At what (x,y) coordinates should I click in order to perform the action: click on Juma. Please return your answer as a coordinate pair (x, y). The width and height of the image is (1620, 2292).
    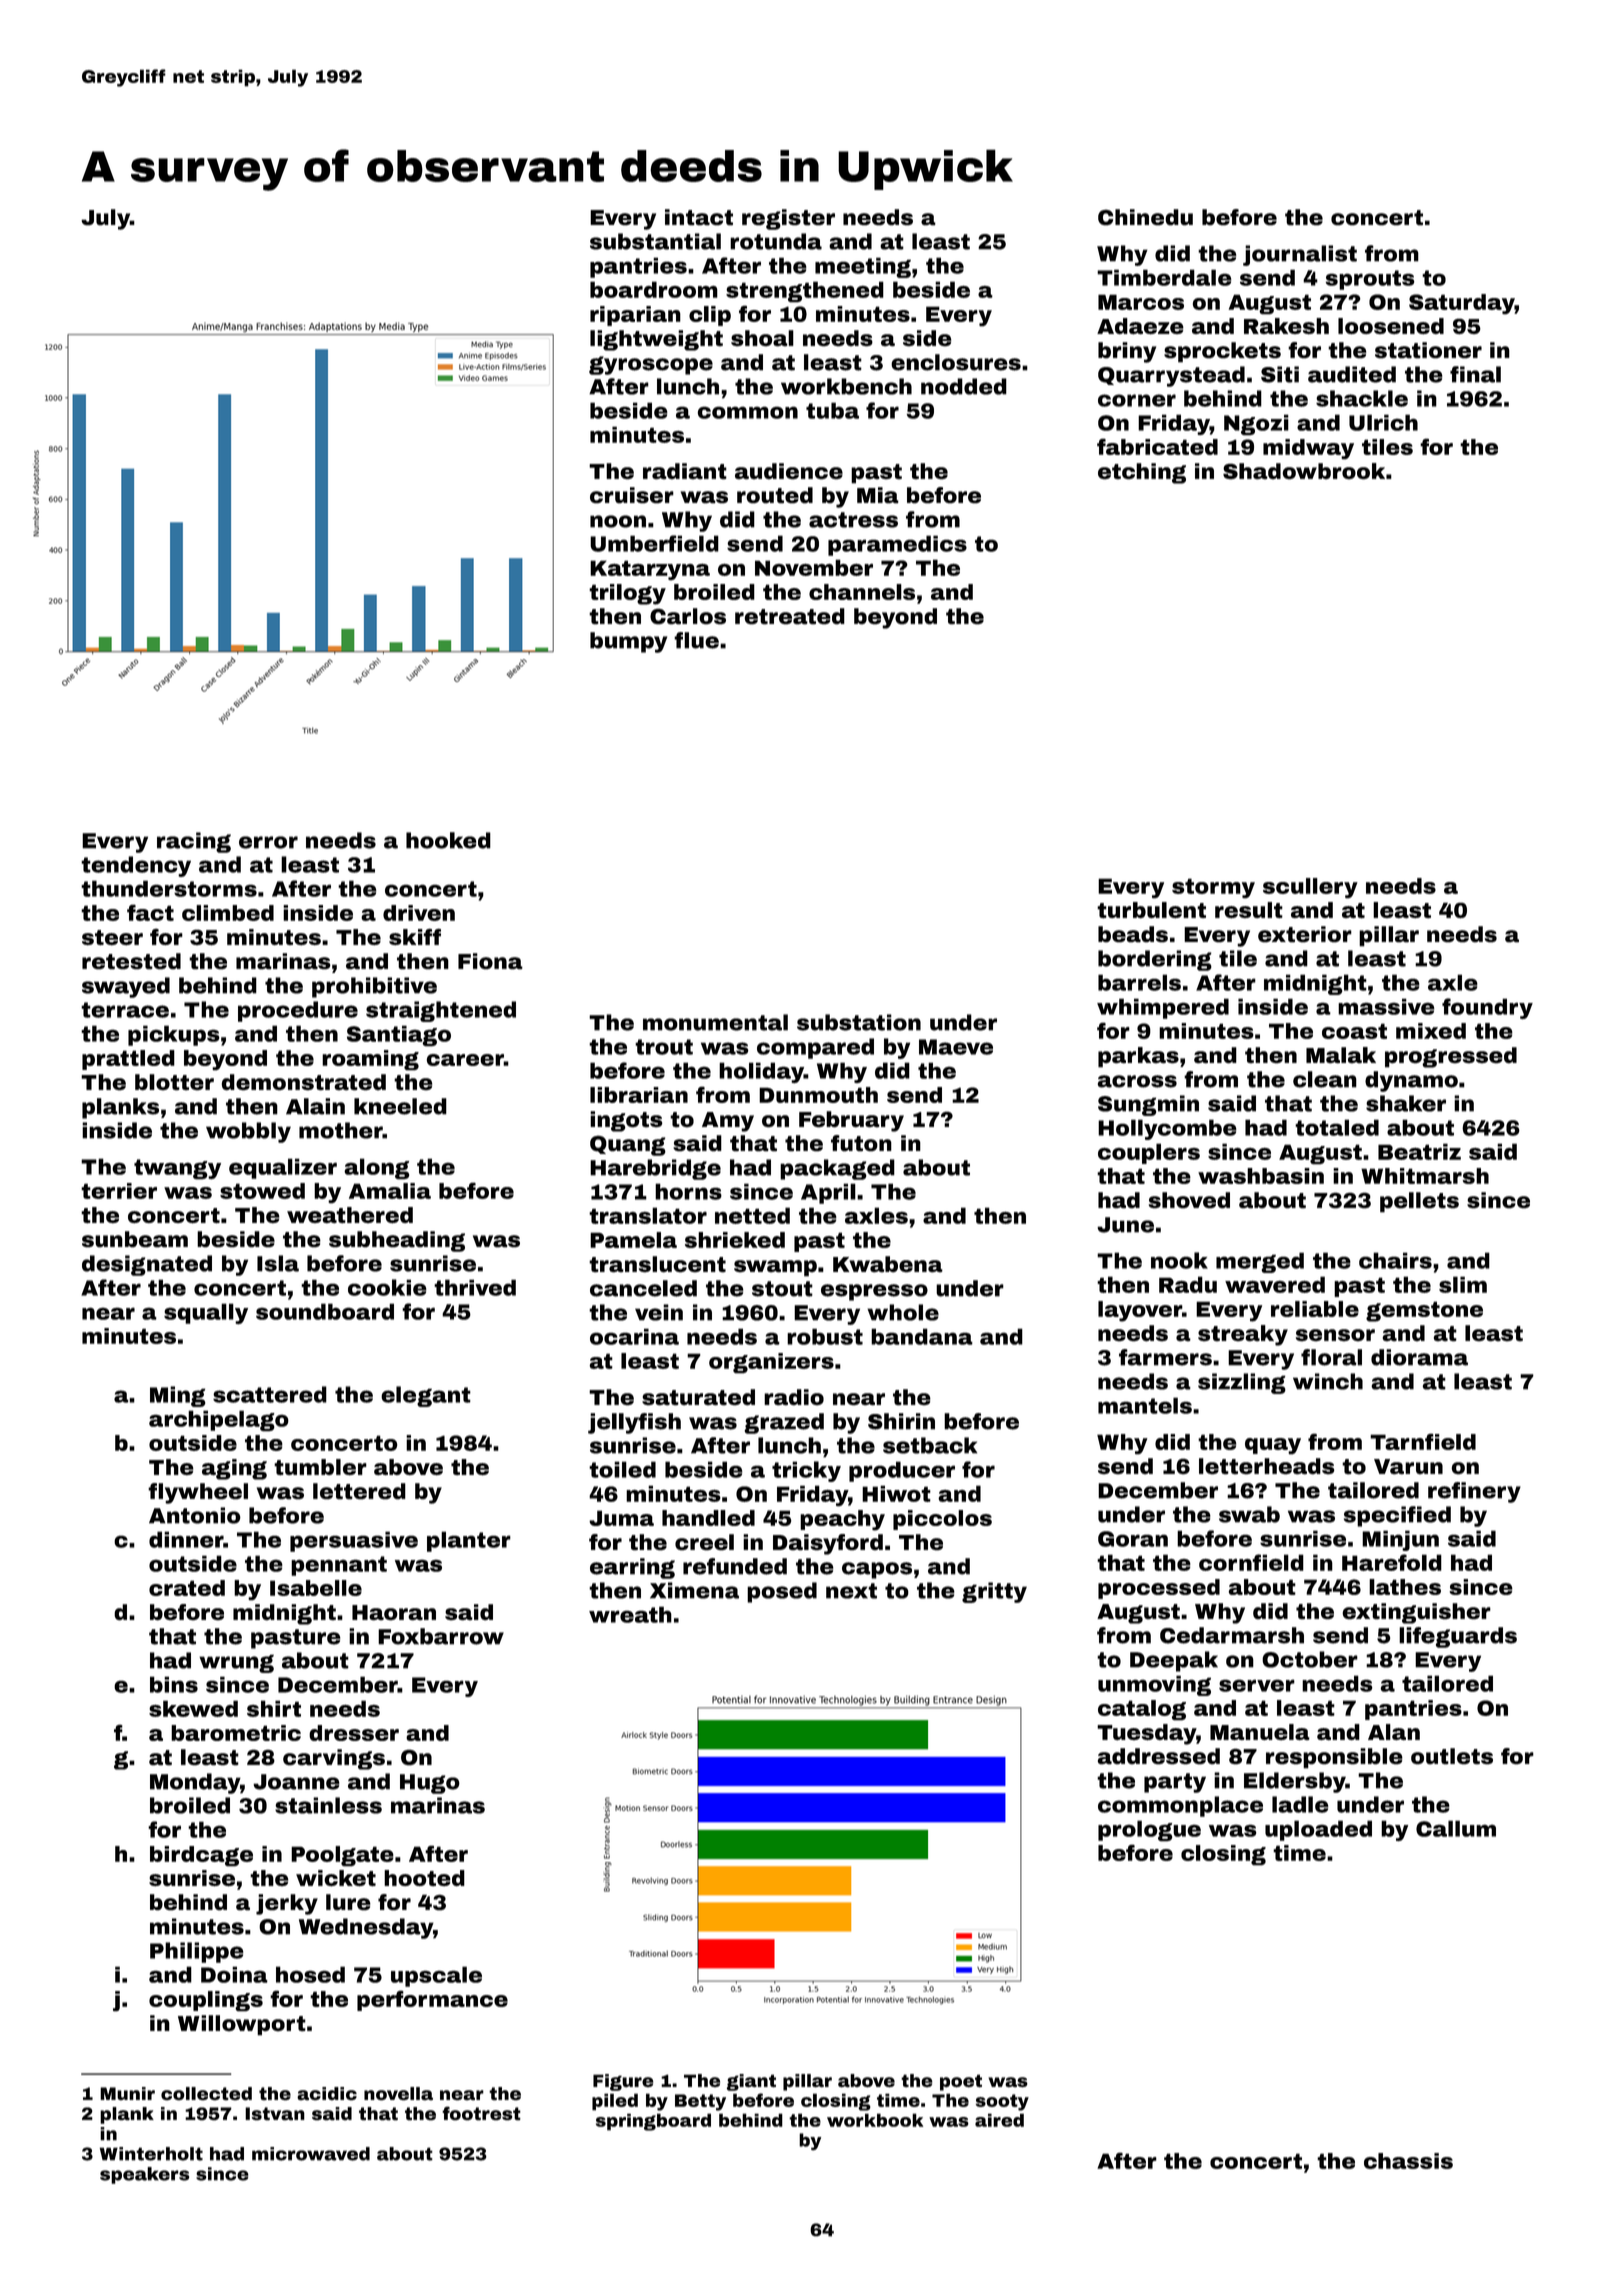
    Looking at the image, I should click on (621, 1518).
